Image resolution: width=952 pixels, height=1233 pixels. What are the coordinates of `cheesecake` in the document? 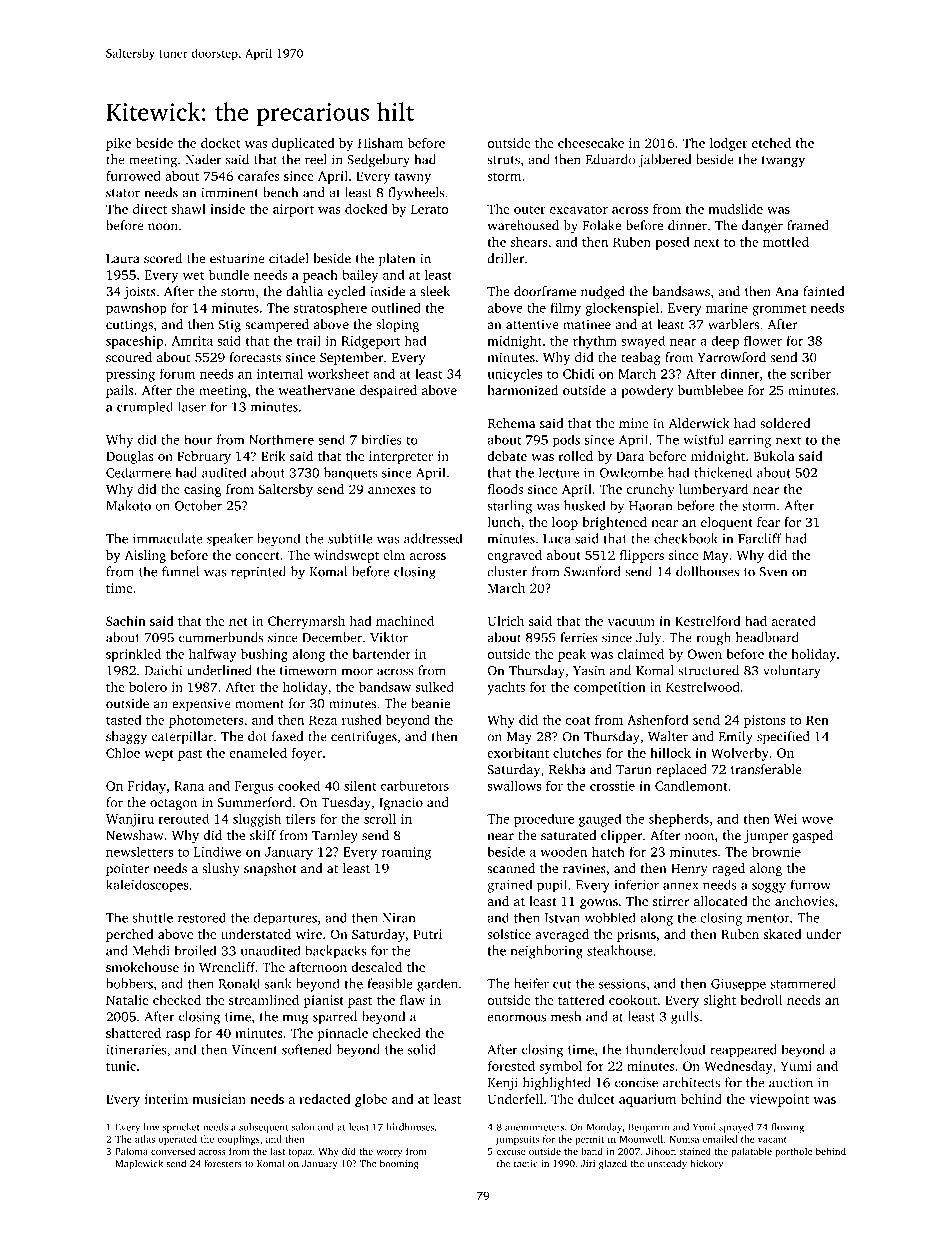 It's located at (591, 143).
